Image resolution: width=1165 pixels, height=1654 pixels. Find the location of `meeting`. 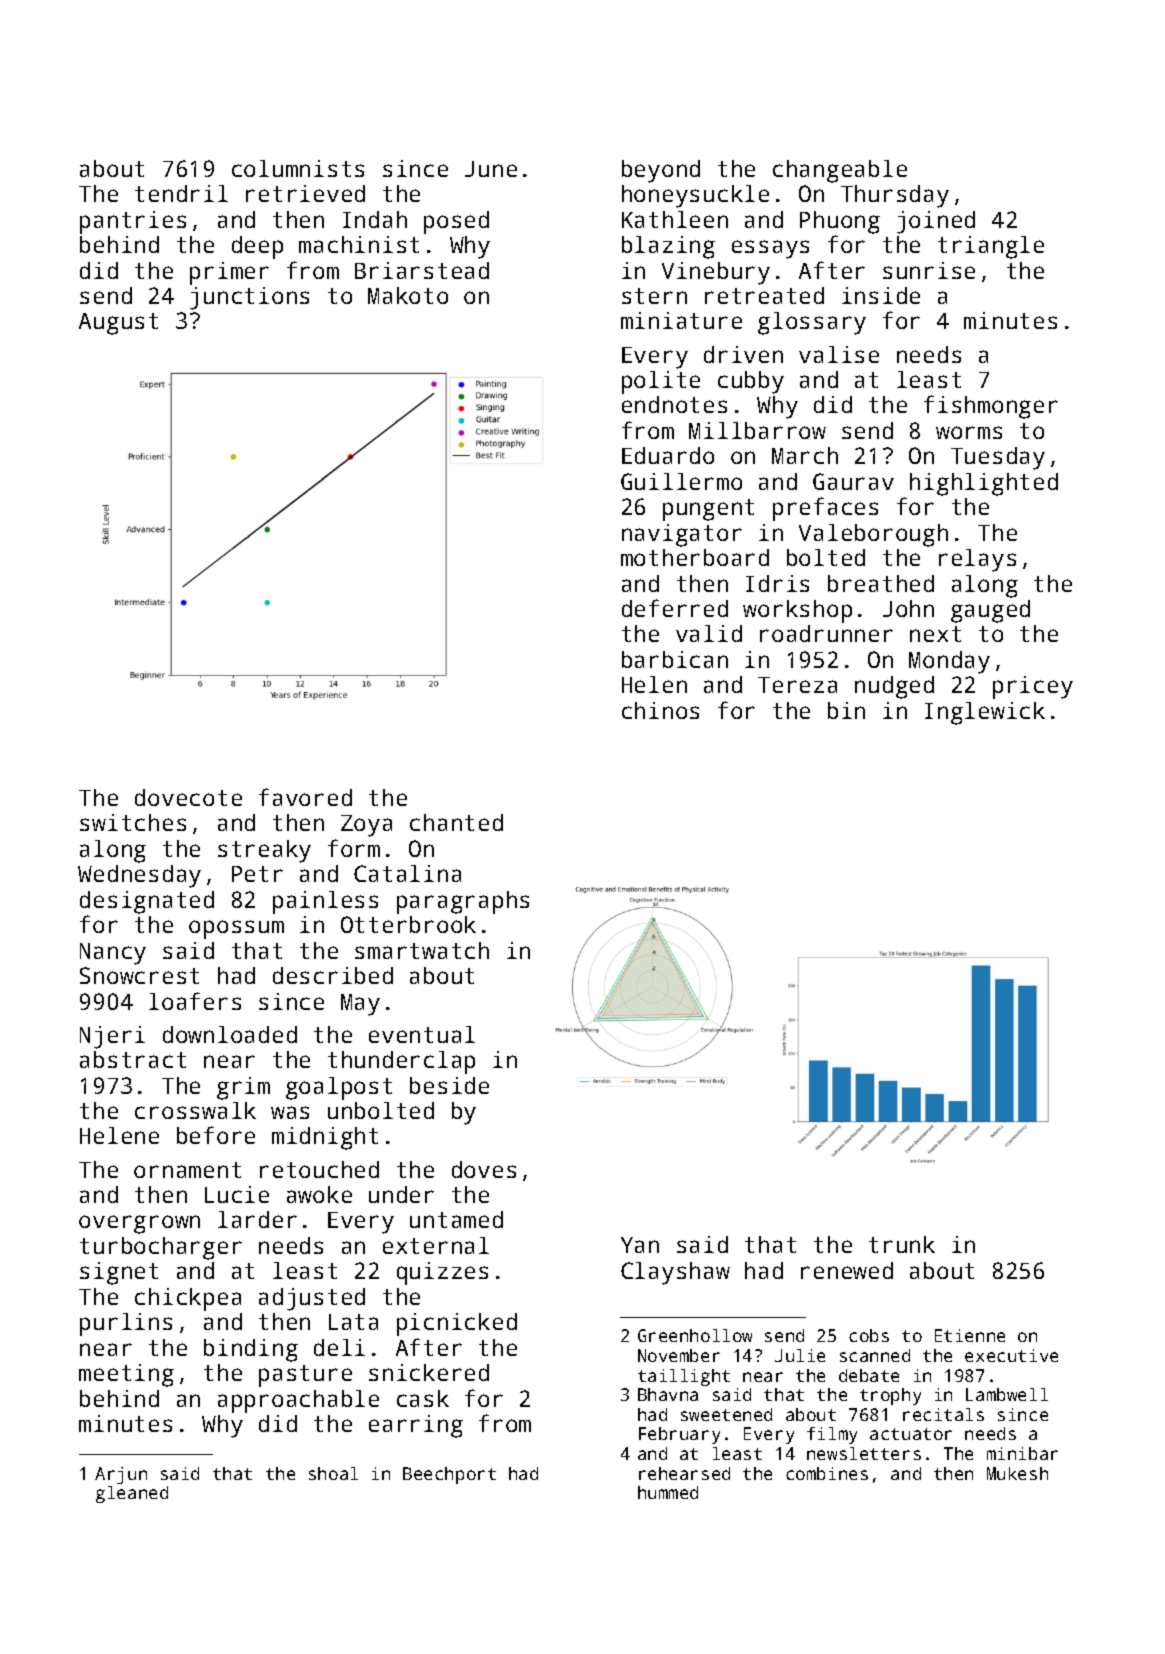

meeting is located at coordinates (126, 1375).
